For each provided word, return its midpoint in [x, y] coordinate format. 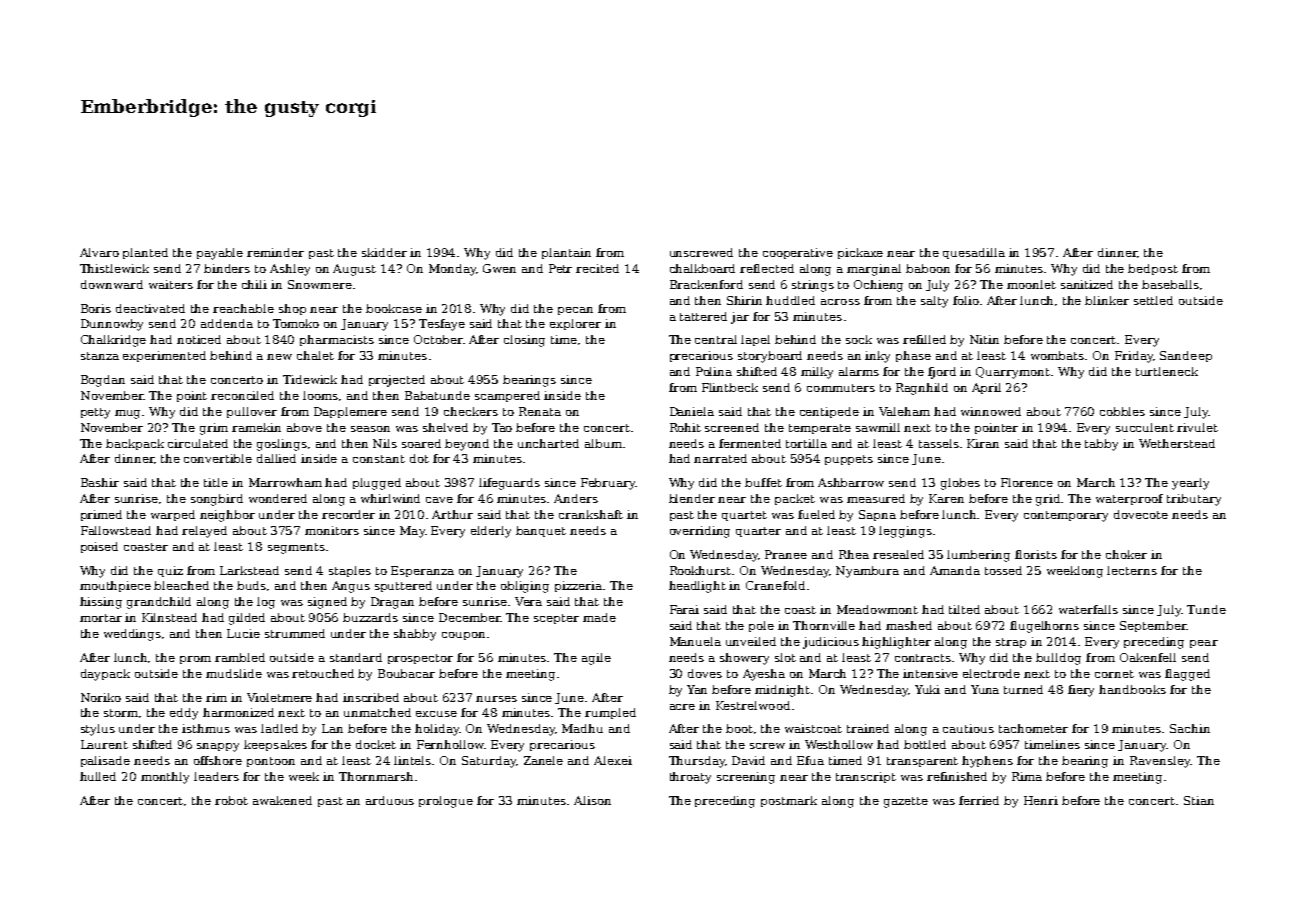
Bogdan [103, 381]
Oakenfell [1148, 657]
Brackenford [706, 284]
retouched [323, 673]
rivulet [1197, 427]
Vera [528, 601]
